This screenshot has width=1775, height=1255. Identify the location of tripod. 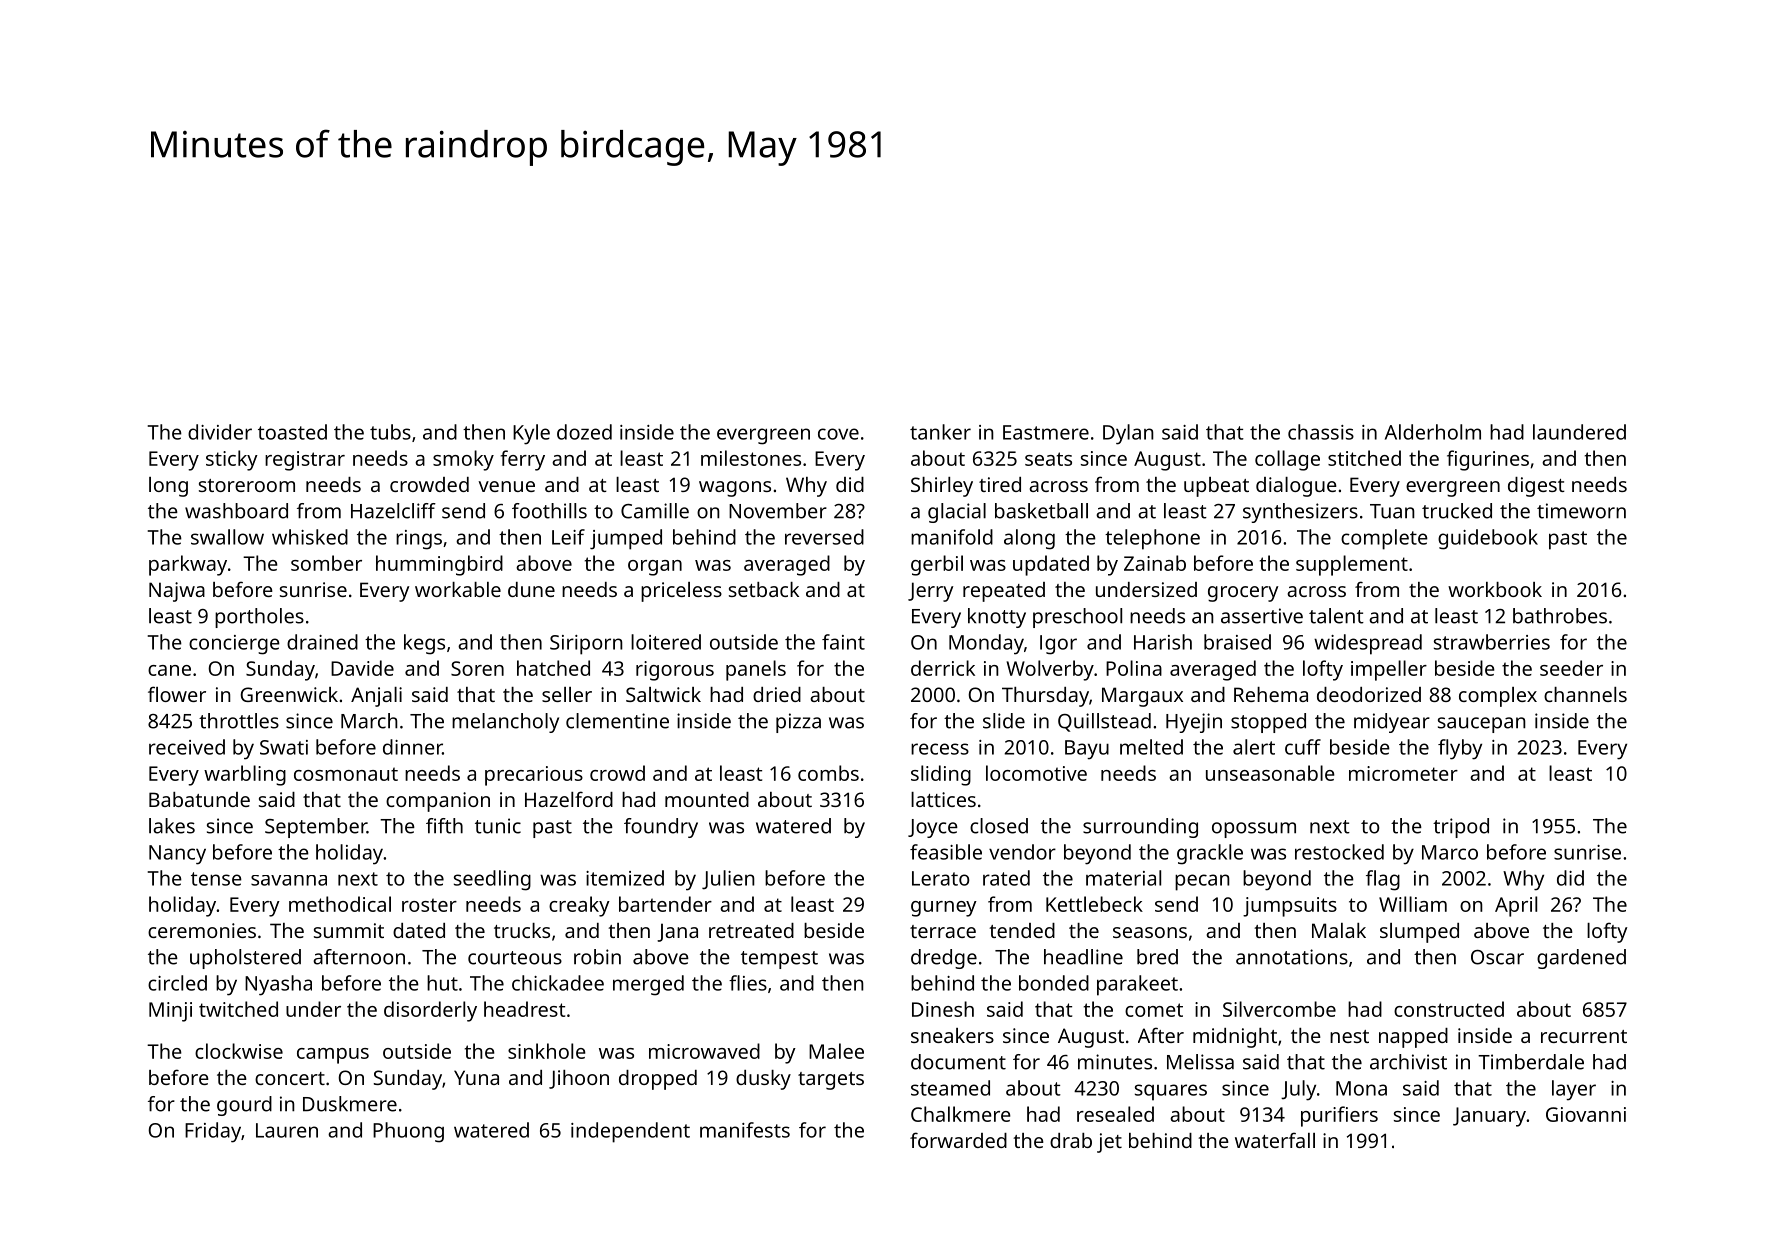
(1461, 828).
